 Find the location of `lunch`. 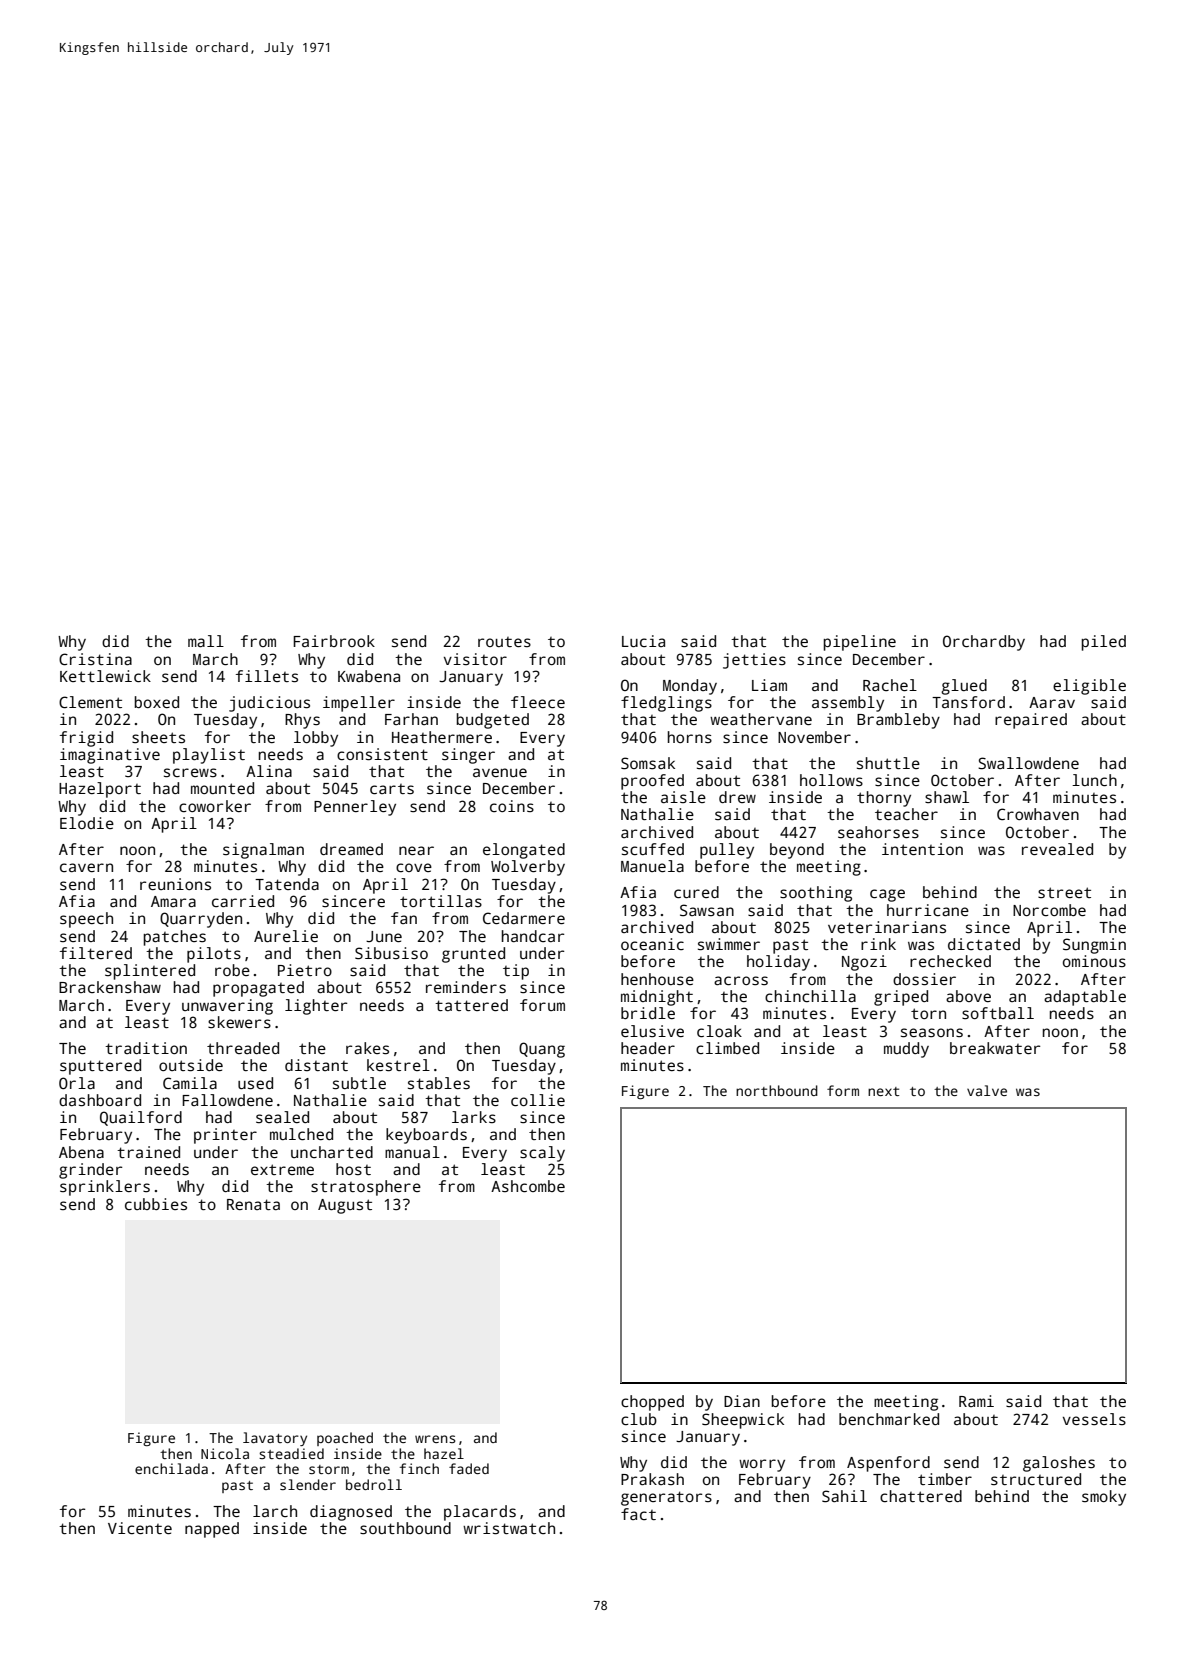

lunch is located at coordinates (1094, 780).
